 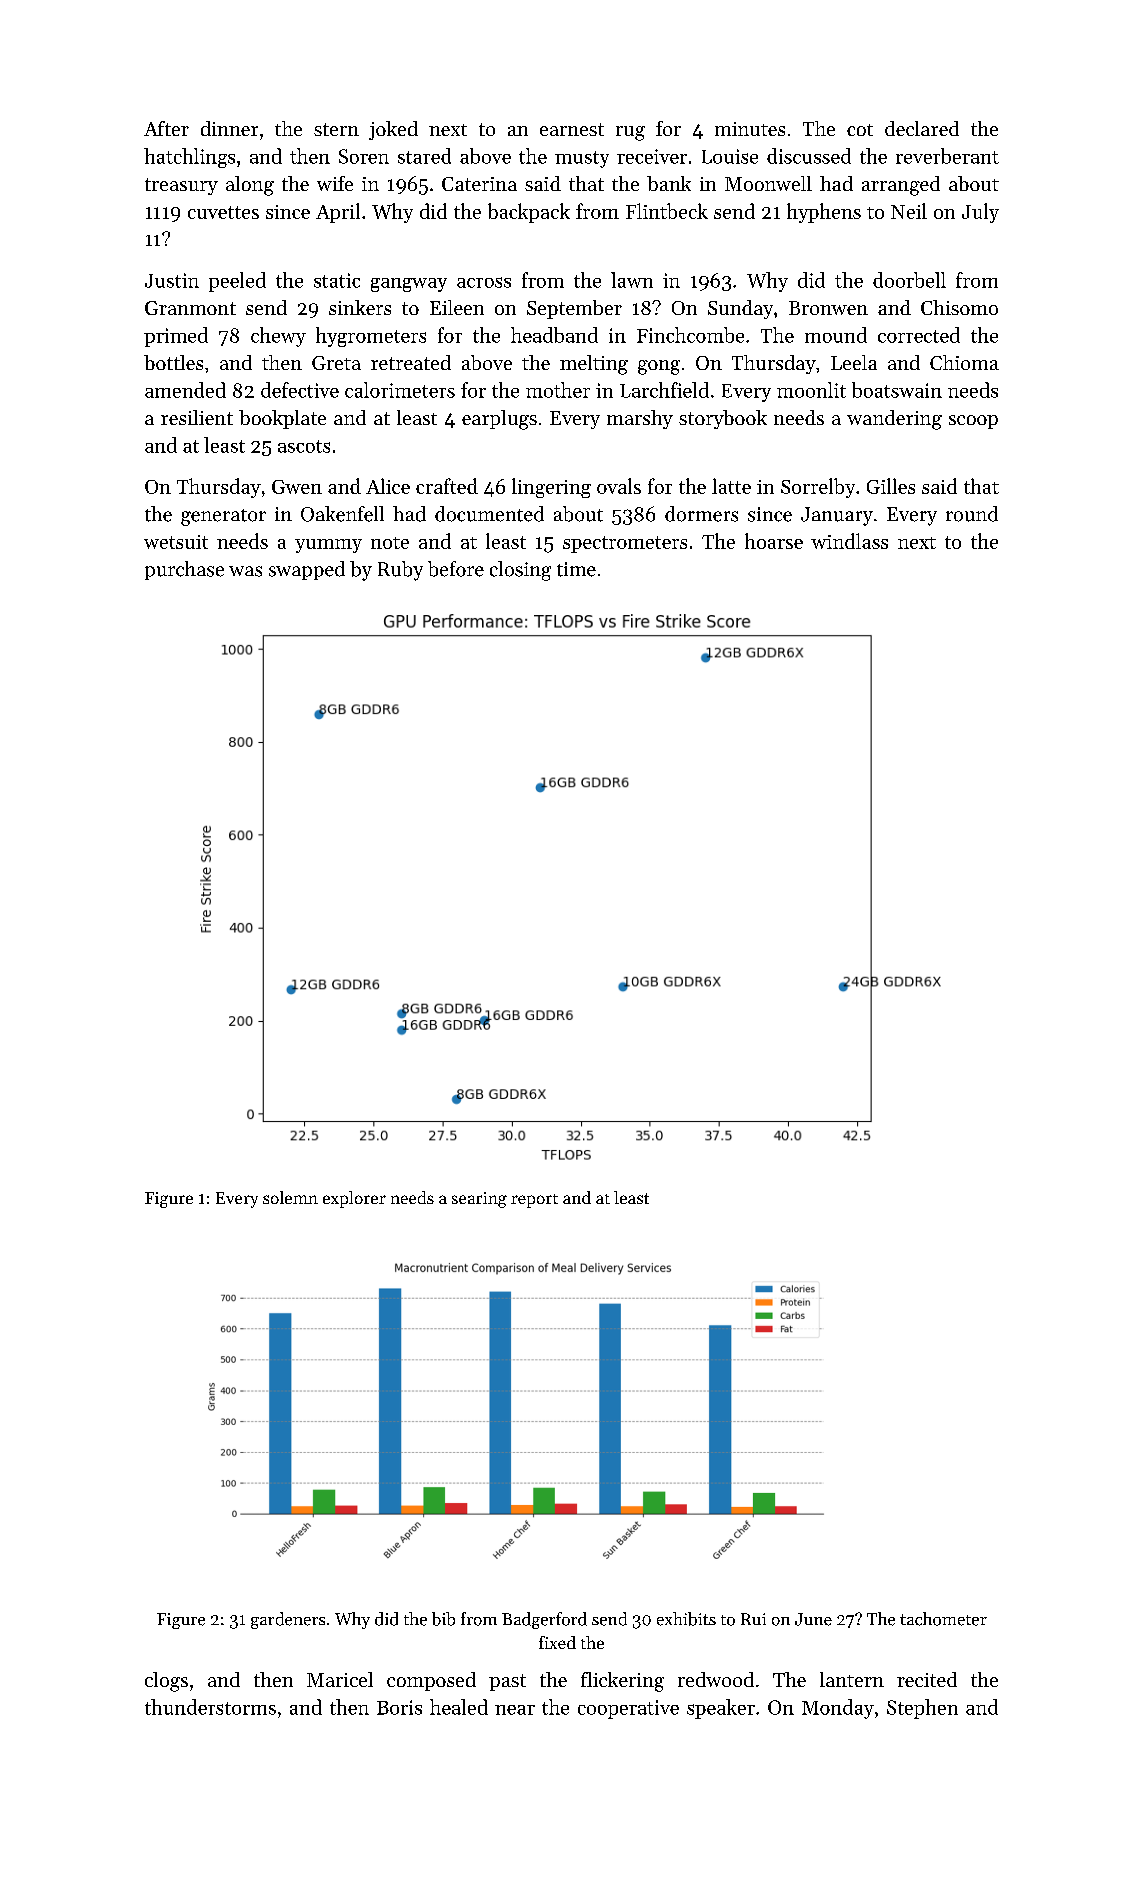 I want to click on clogs, so click(x=166, y=1682).
